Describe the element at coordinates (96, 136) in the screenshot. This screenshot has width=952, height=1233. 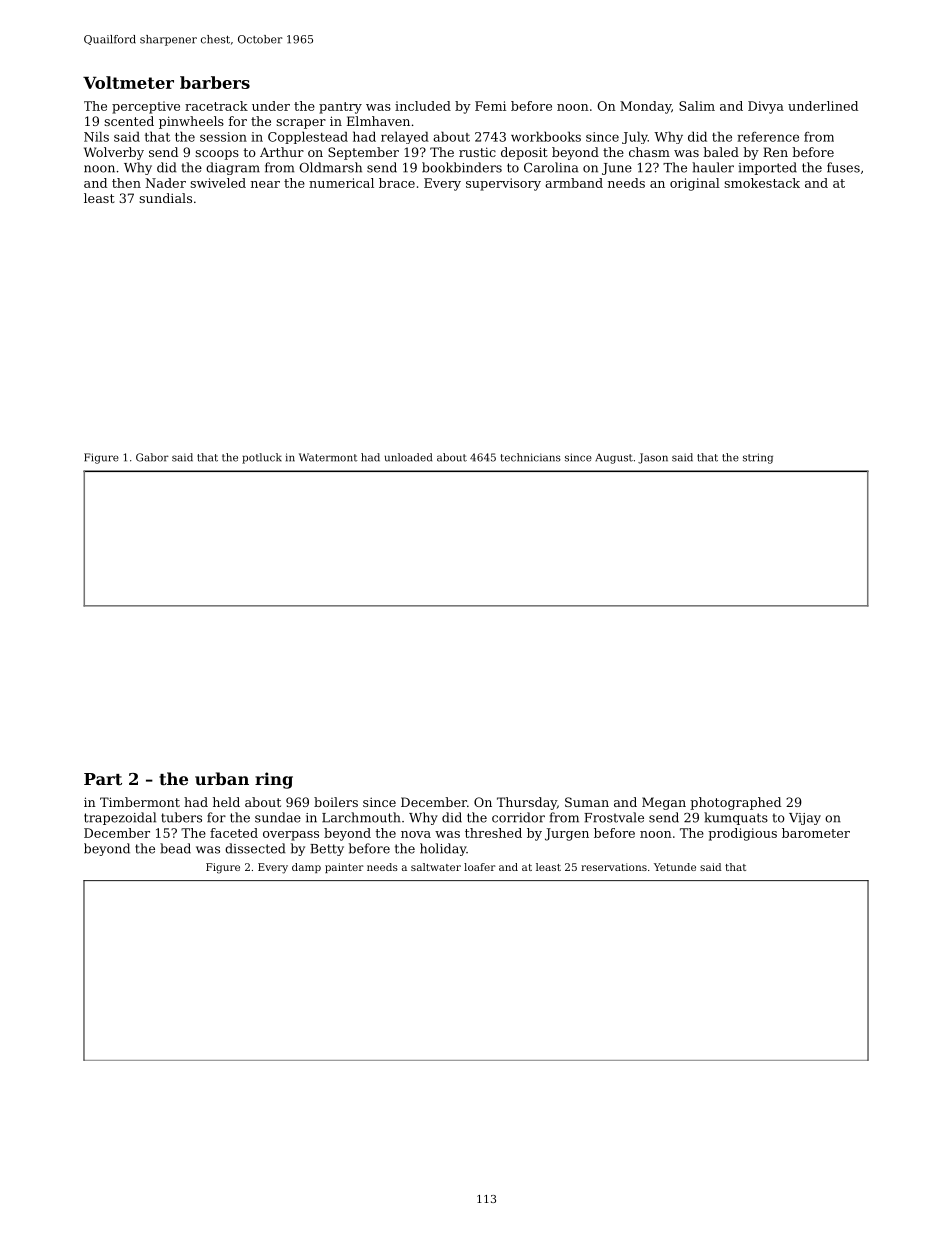
I see `Nils` at that location.
